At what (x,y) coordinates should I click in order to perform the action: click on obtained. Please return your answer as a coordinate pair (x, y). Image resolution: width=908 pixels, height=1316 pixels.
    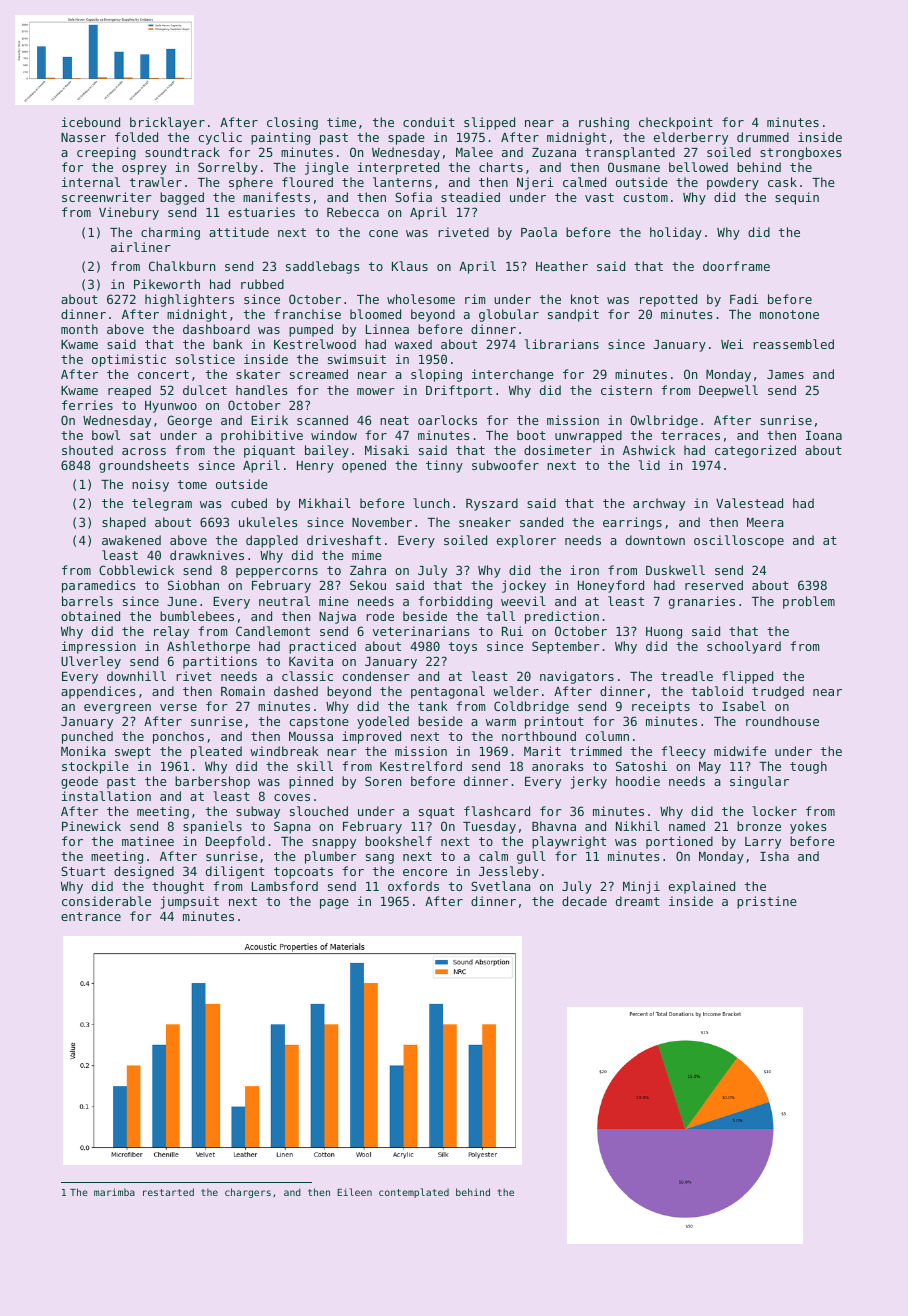
    Looking at the image, I should click on (90, 616).
